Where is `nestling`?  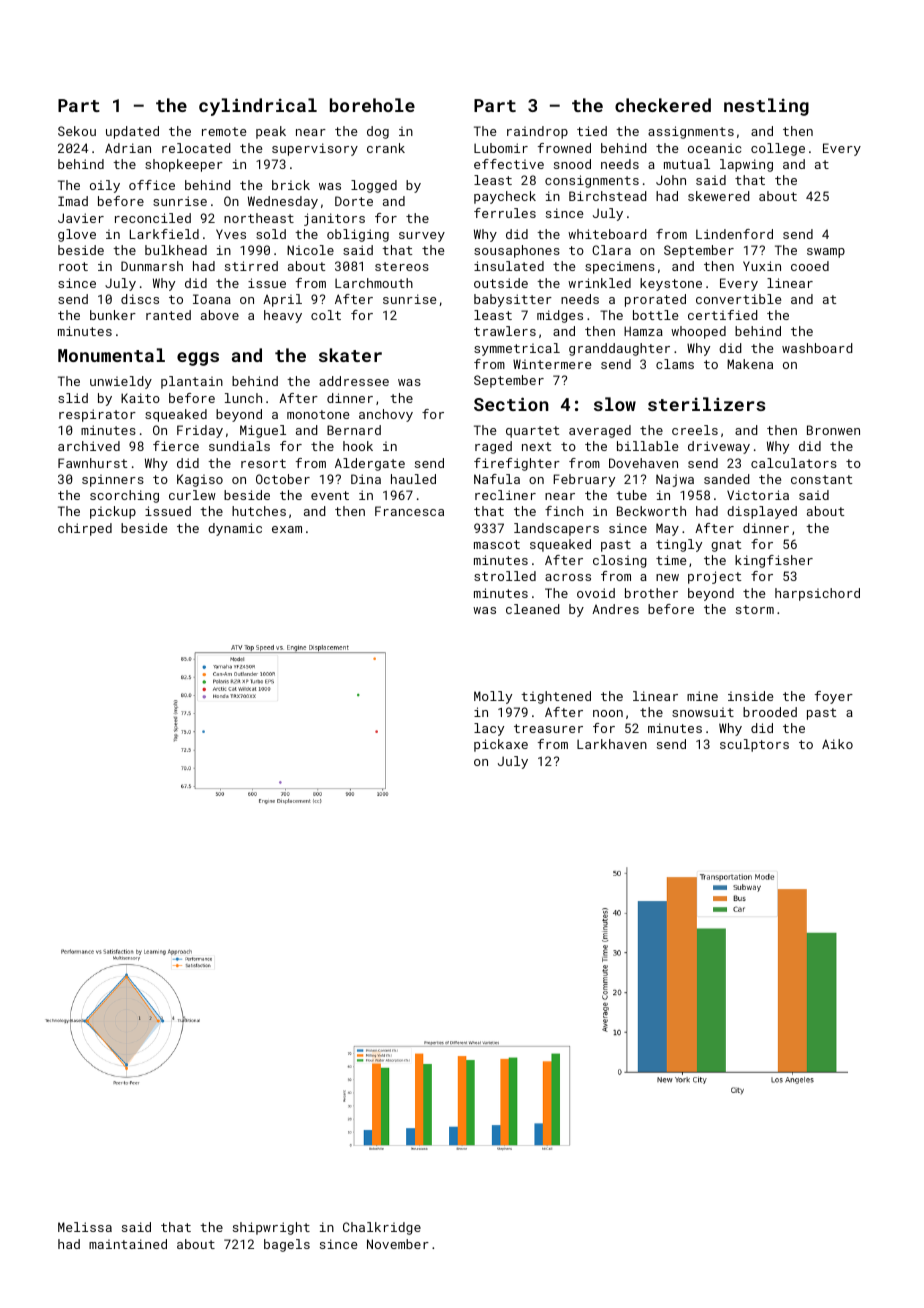 nestling is located at coordinates (766, 107).
